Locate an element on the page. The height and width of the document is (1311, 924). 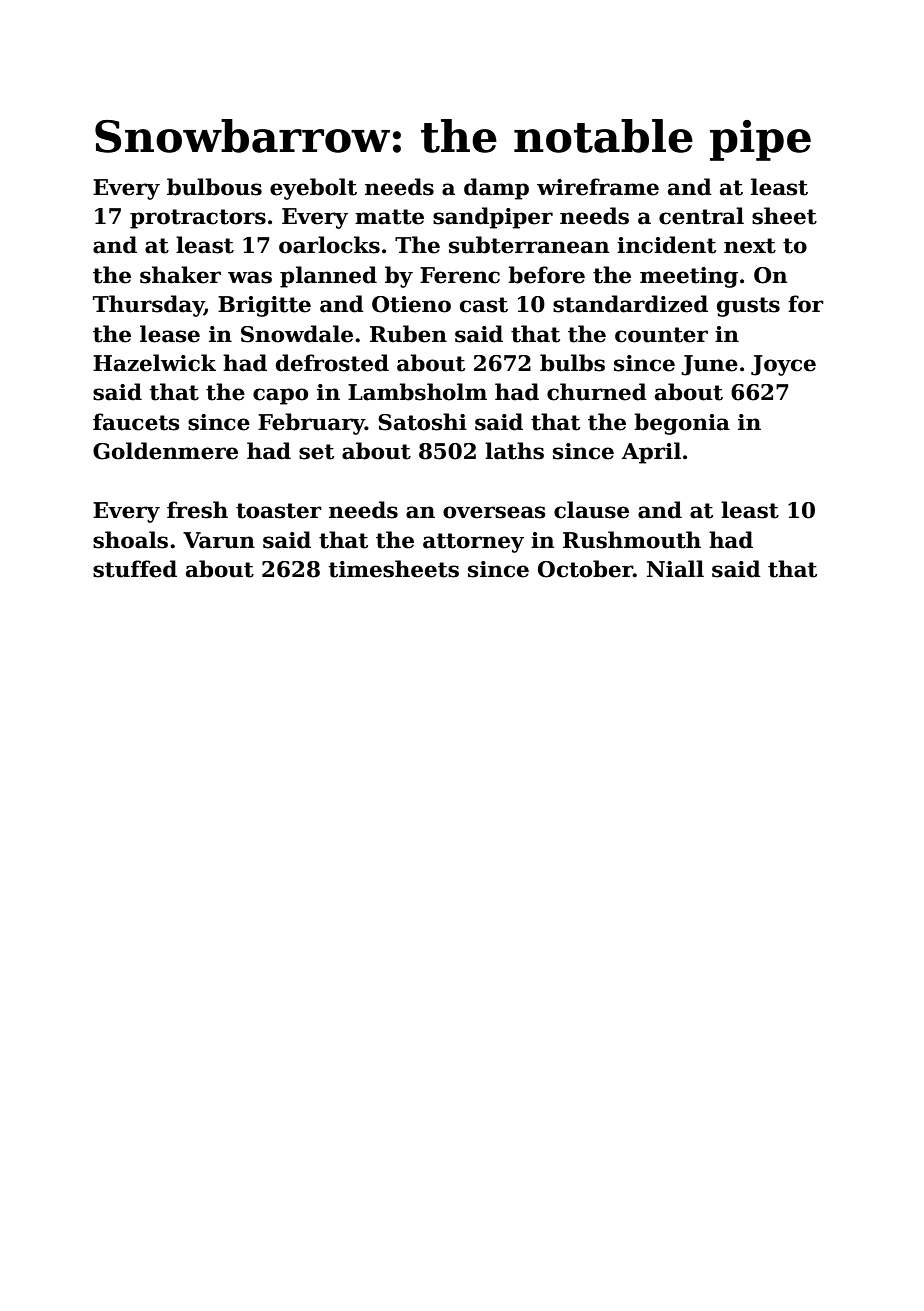
damp is located at coordinates (496, 189).
